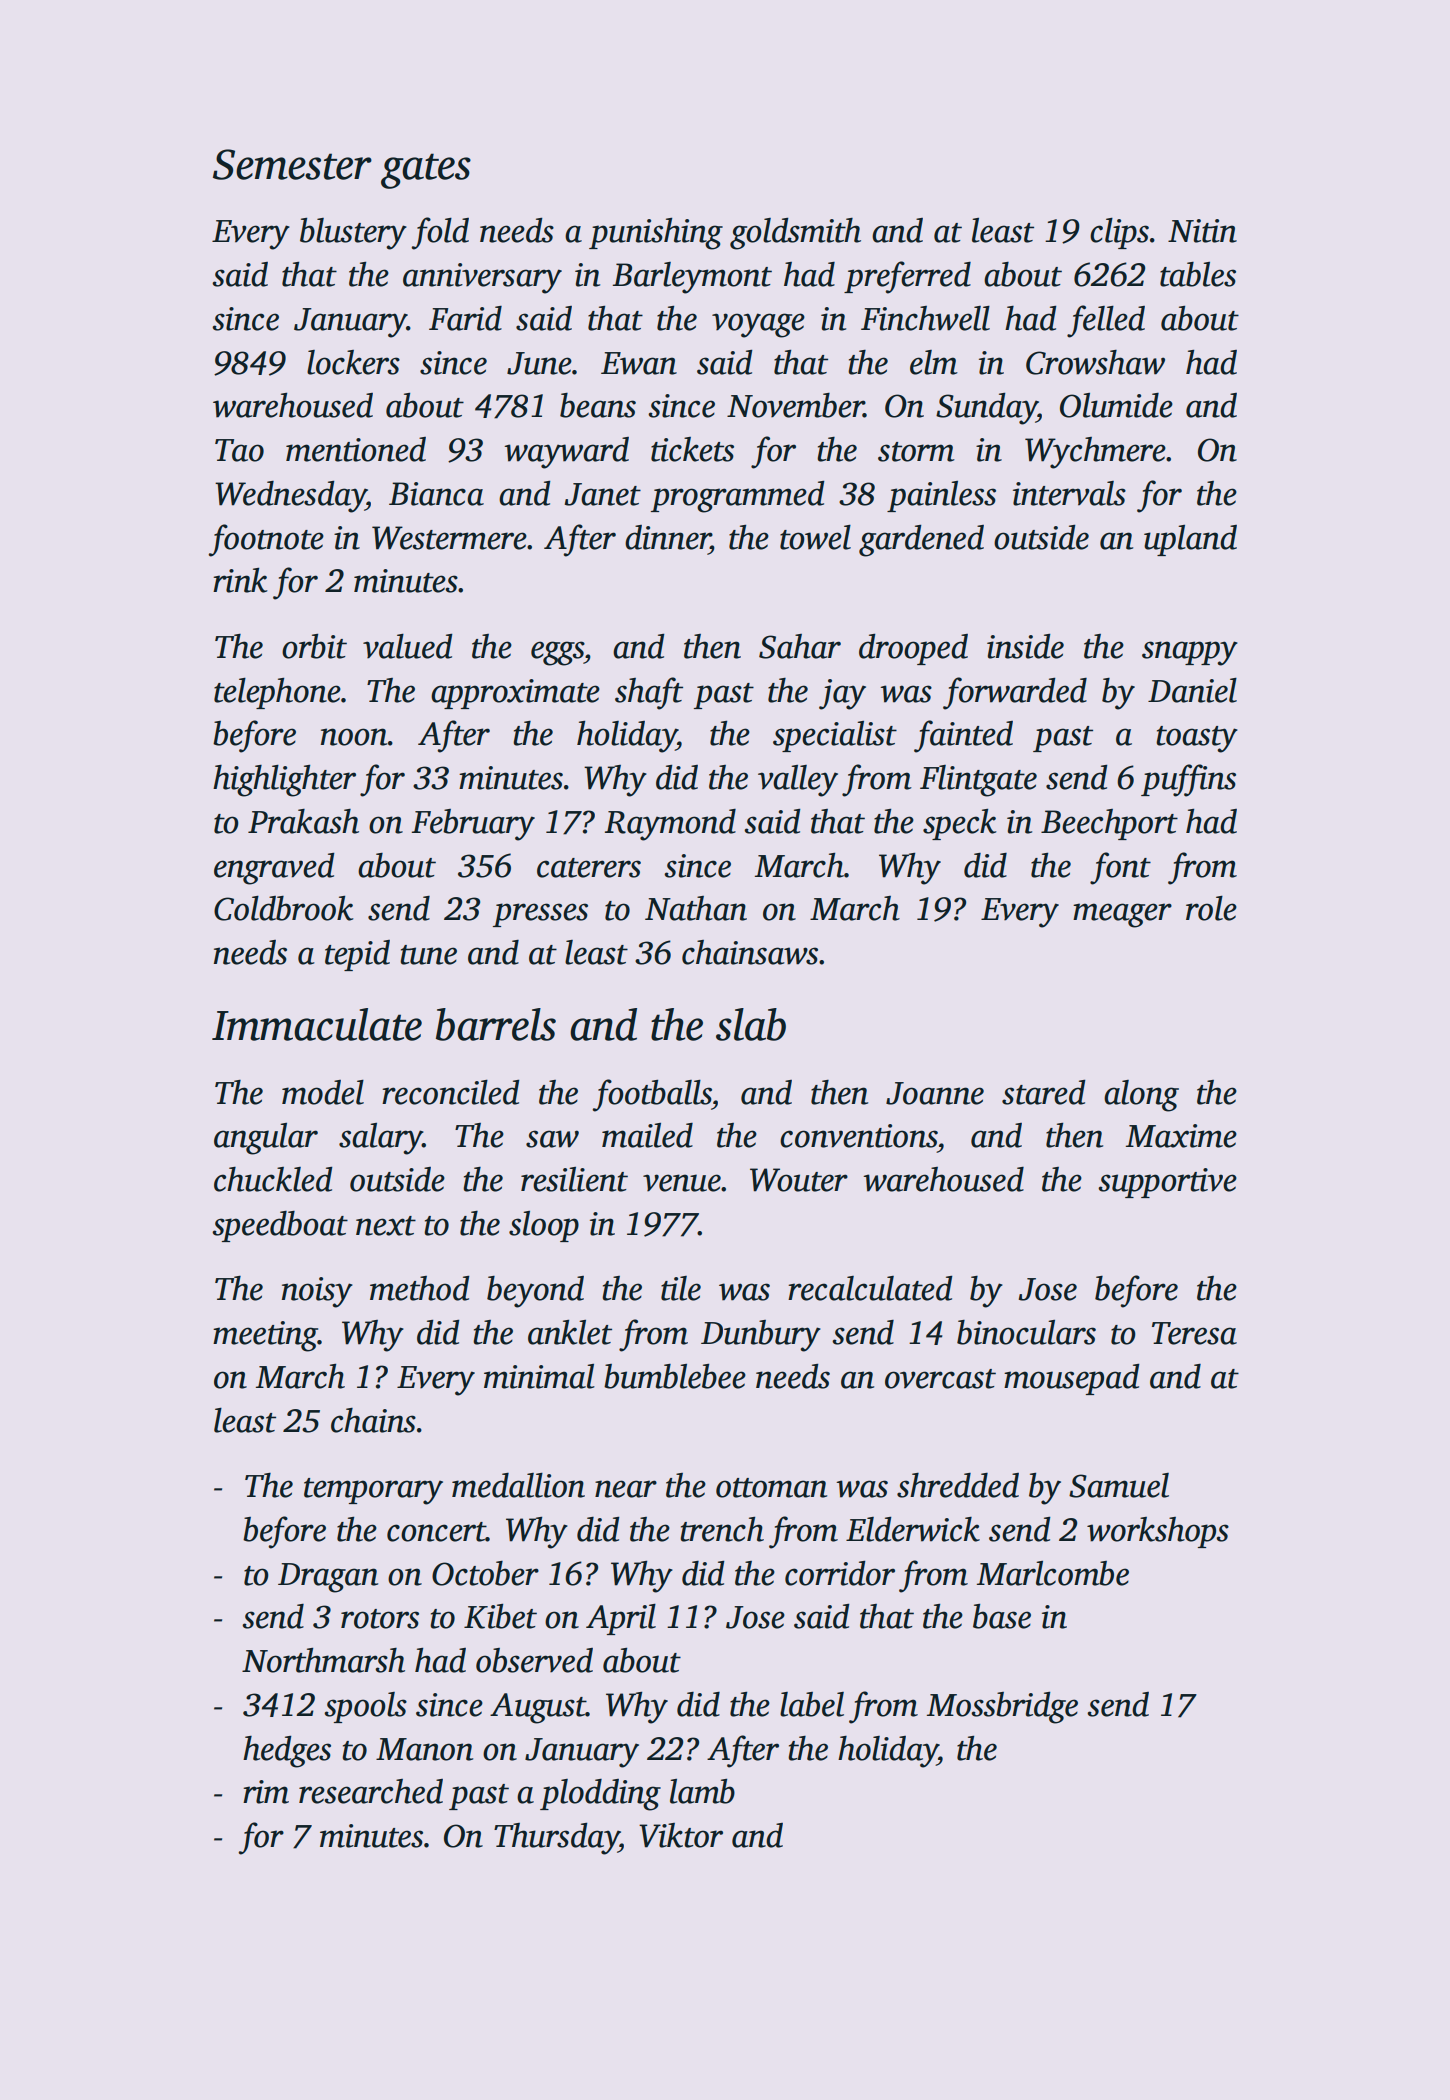 The width and height of the screenshot is (1450, 2100). I want to click on gates, so click(426, 171).
